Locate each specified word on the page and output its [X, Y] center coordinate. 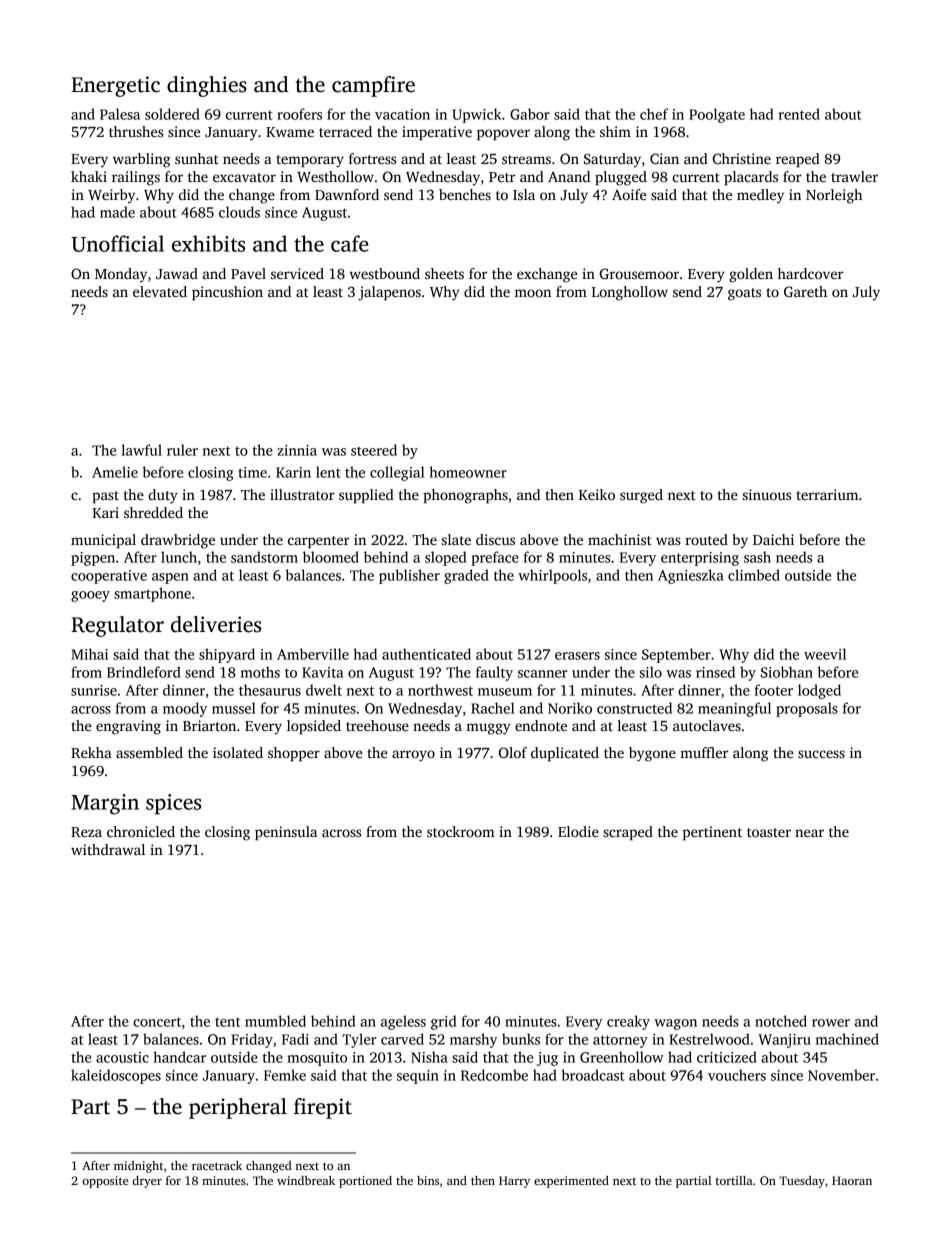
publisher [409, 576]
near [809, 833]
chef [654, 114]
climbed [754, 575]
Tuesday [802, 1182]
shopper [294, 754]
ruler [182, 450]
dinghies [207, 86]
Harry [514, 1182]
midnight [138, 1167]
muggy [488, 729]
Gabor [530, 114]
